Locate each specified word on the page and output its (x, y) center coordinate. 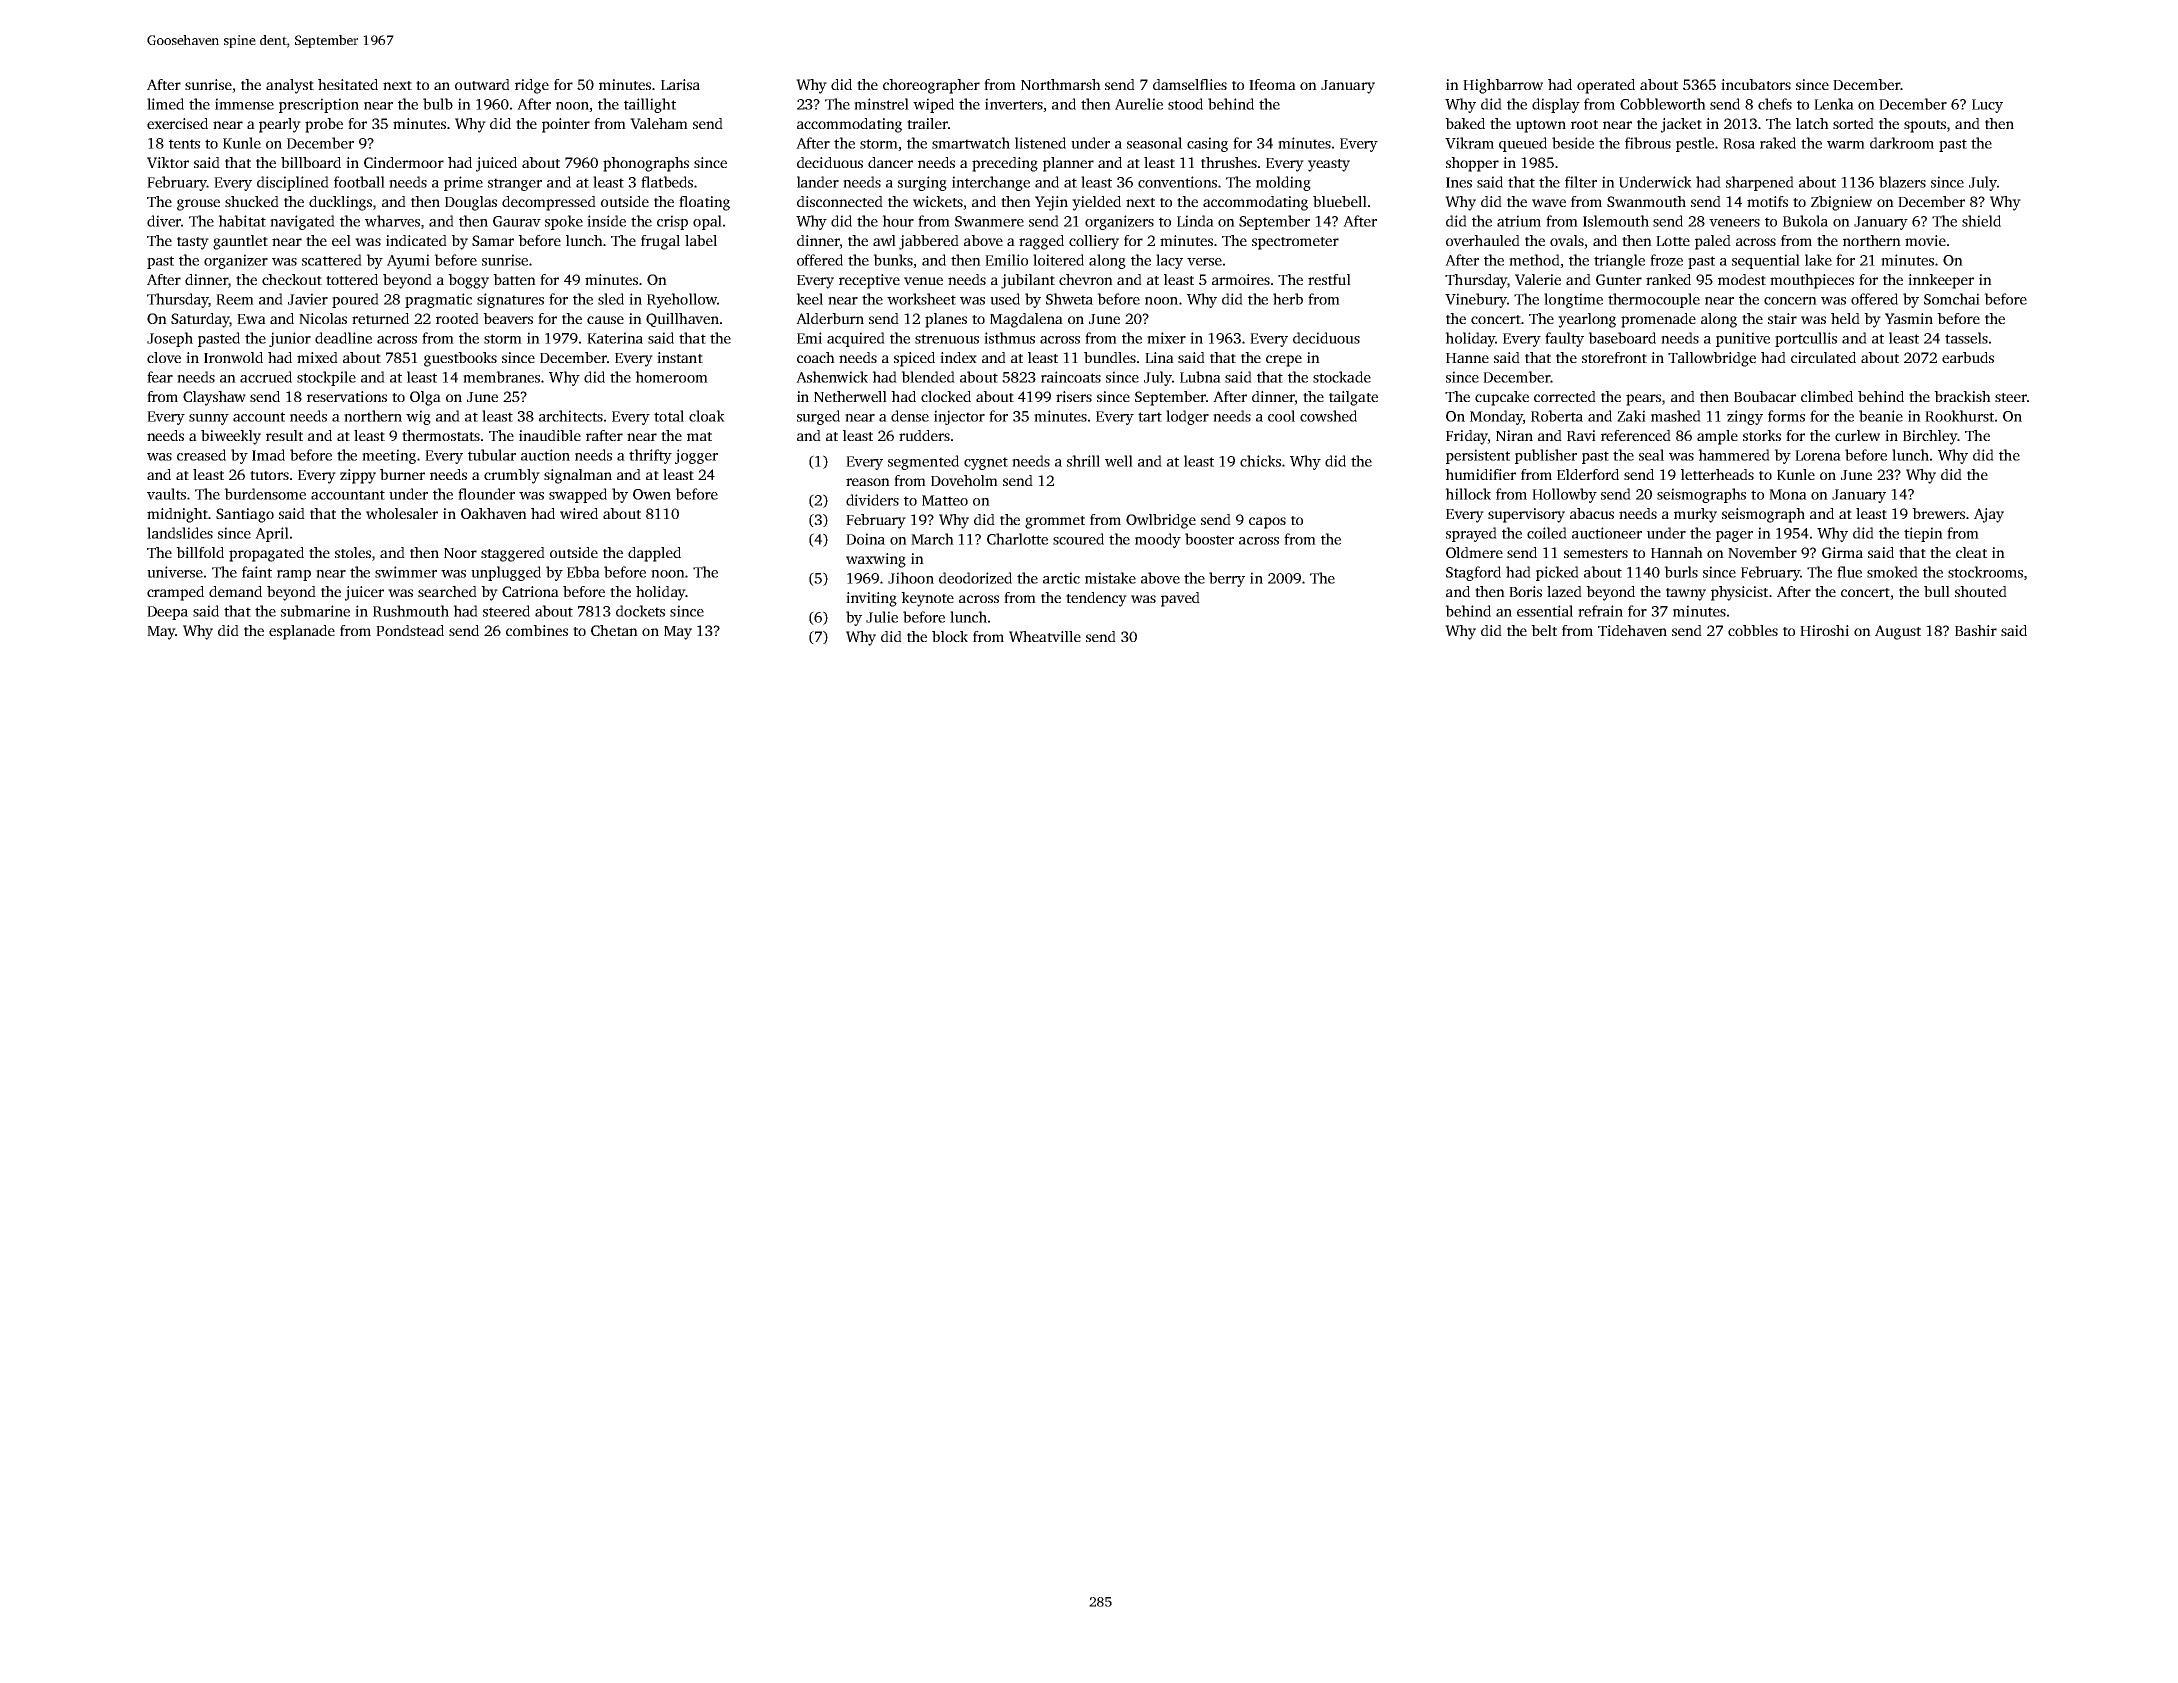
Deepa (167, 613)
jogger (696, 456)
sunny (209, 419)
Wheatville (1045, 636)
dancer (890, 162)
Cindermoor (404, 162)
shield (1981, 221)
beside (1573, 143)
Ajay (1989, 515)
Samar (493, 240)
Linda (1195, 221)
